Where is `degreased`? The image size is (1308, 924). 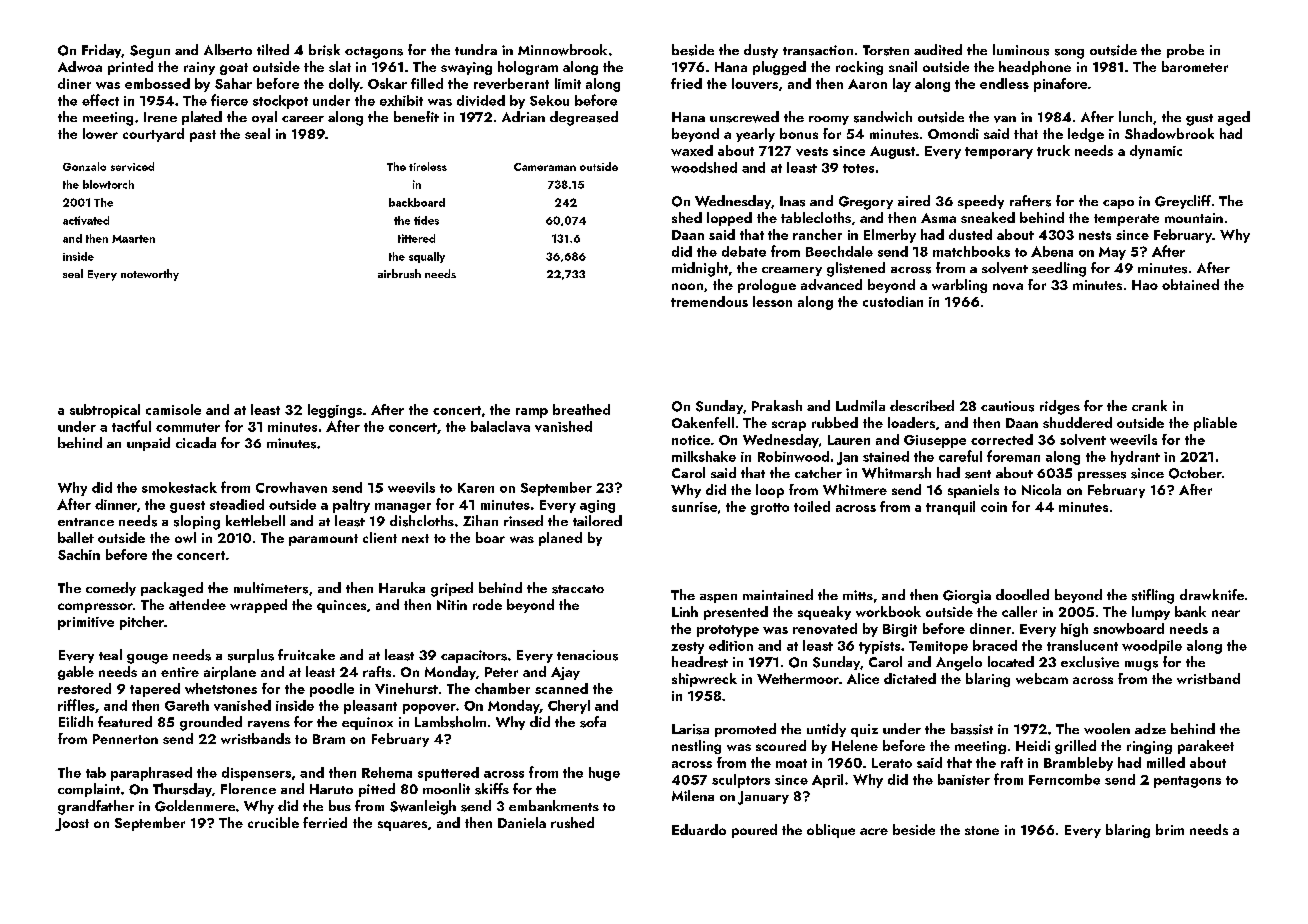 degreased is located at coordinates (584, 118).
